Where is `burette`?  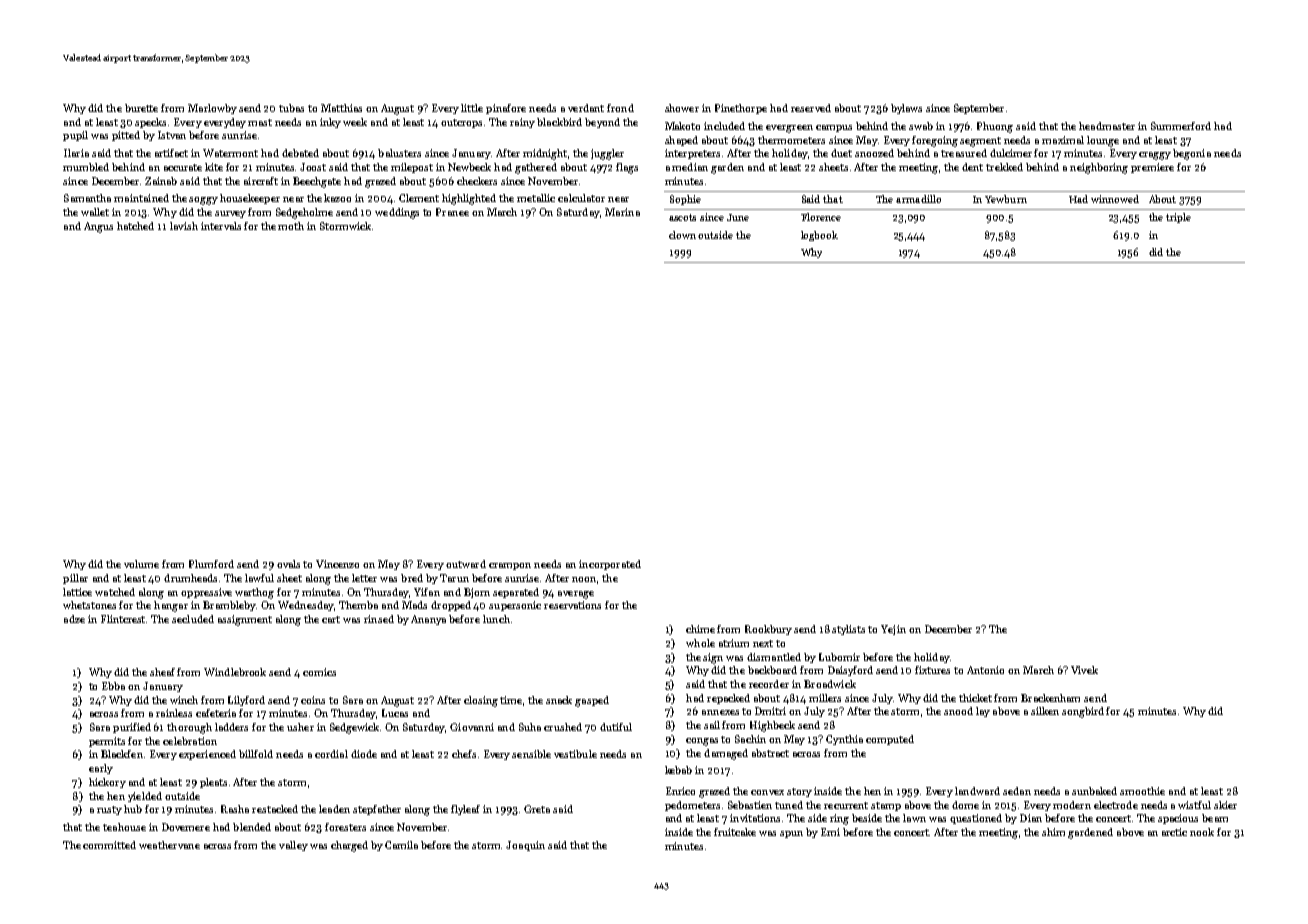
burette is located at coordinates (141, 108).
